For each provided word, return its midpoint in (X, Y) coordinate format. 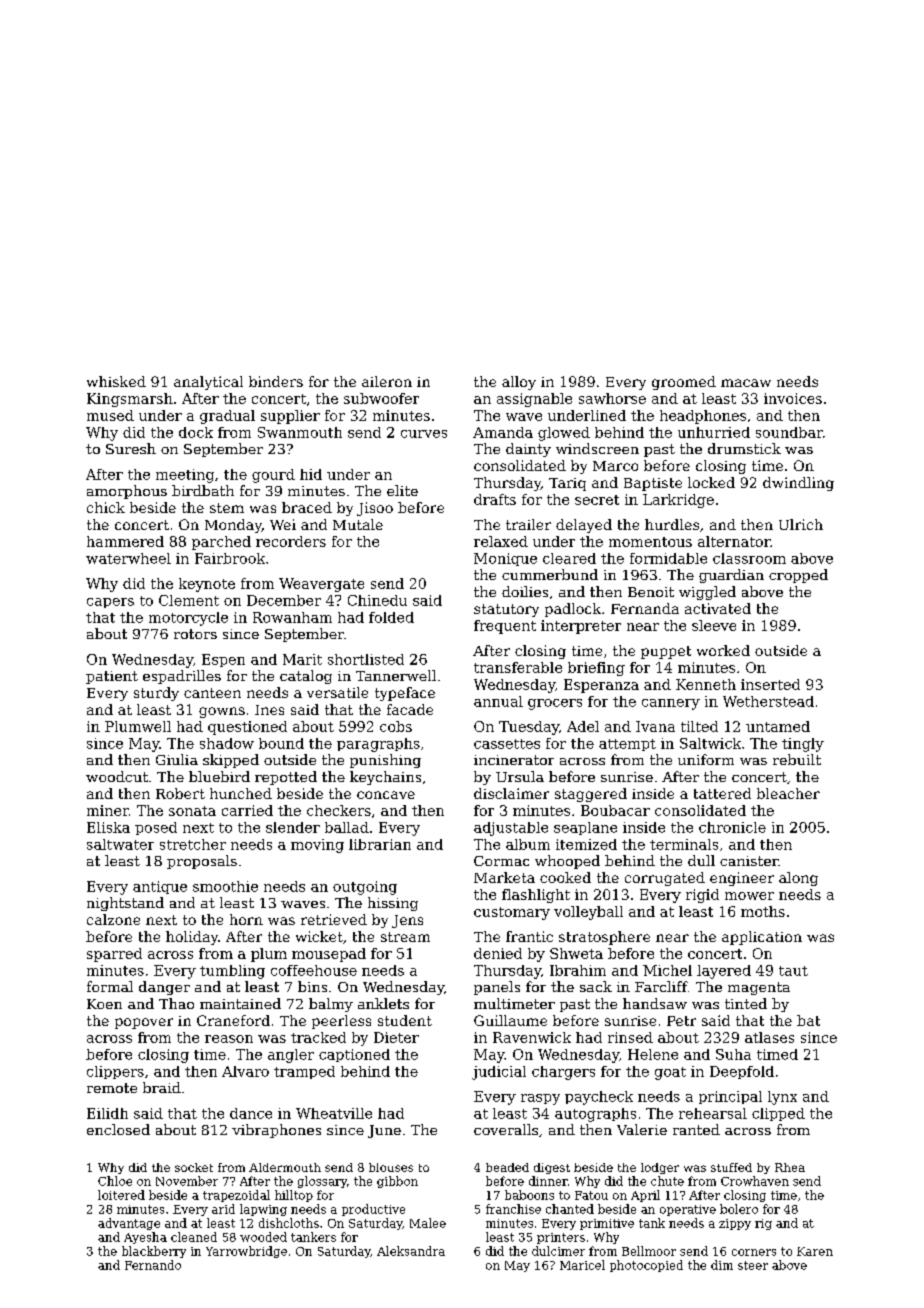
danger (164, 988)
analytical (208, 383)
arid (223, 1209)
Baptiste (653, 484)
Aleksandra (411, 1251)
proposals (202, 862)
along (798, 879)
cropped (798, 576)
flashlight (536, 896)
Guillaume (510, 1020)
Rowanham (292, 617)
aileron (387, 381)
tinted (746, 1003)
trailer (528, 524)
